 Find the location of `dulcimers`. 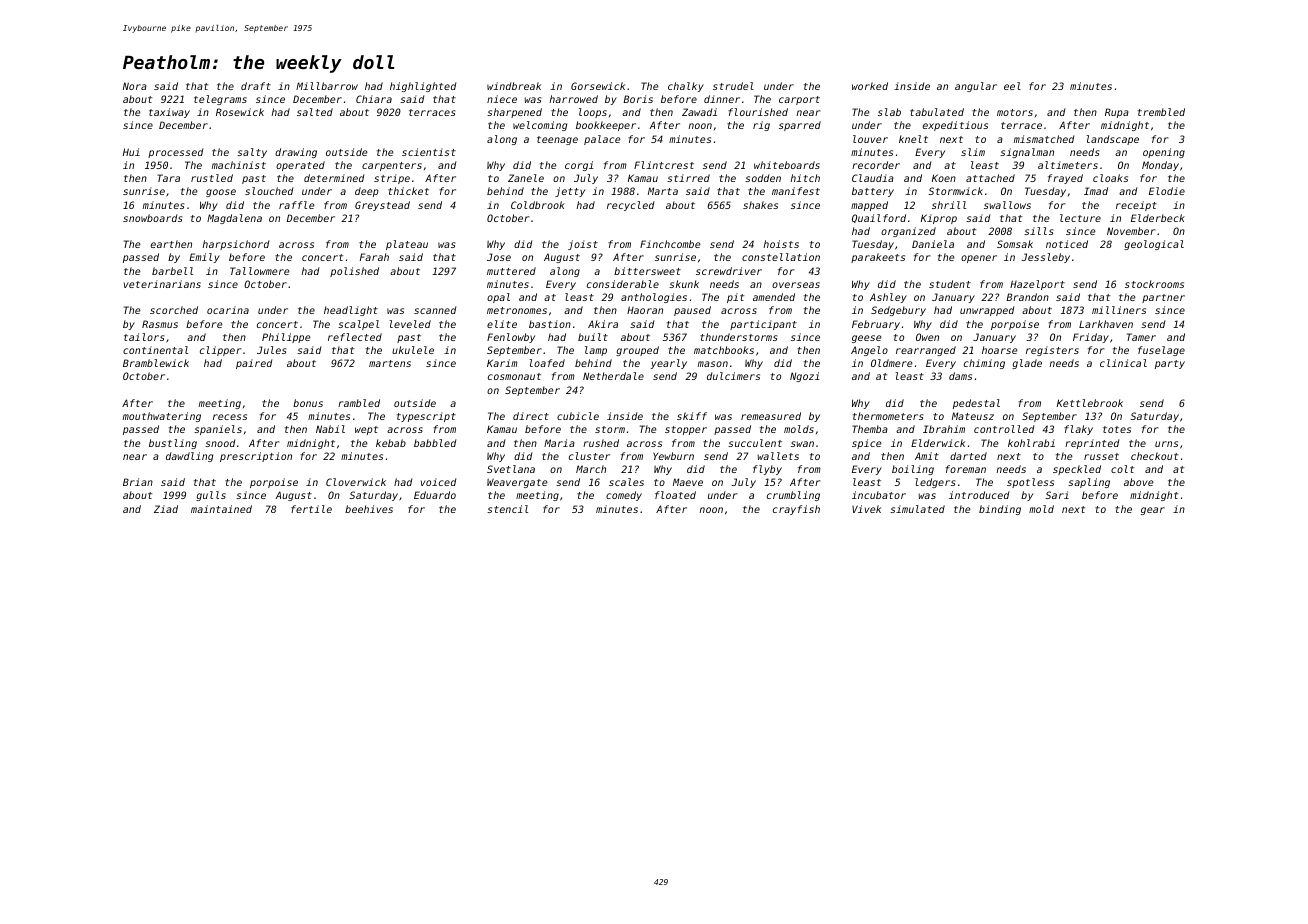

dulcimers is located at coordinates (733, 376).
